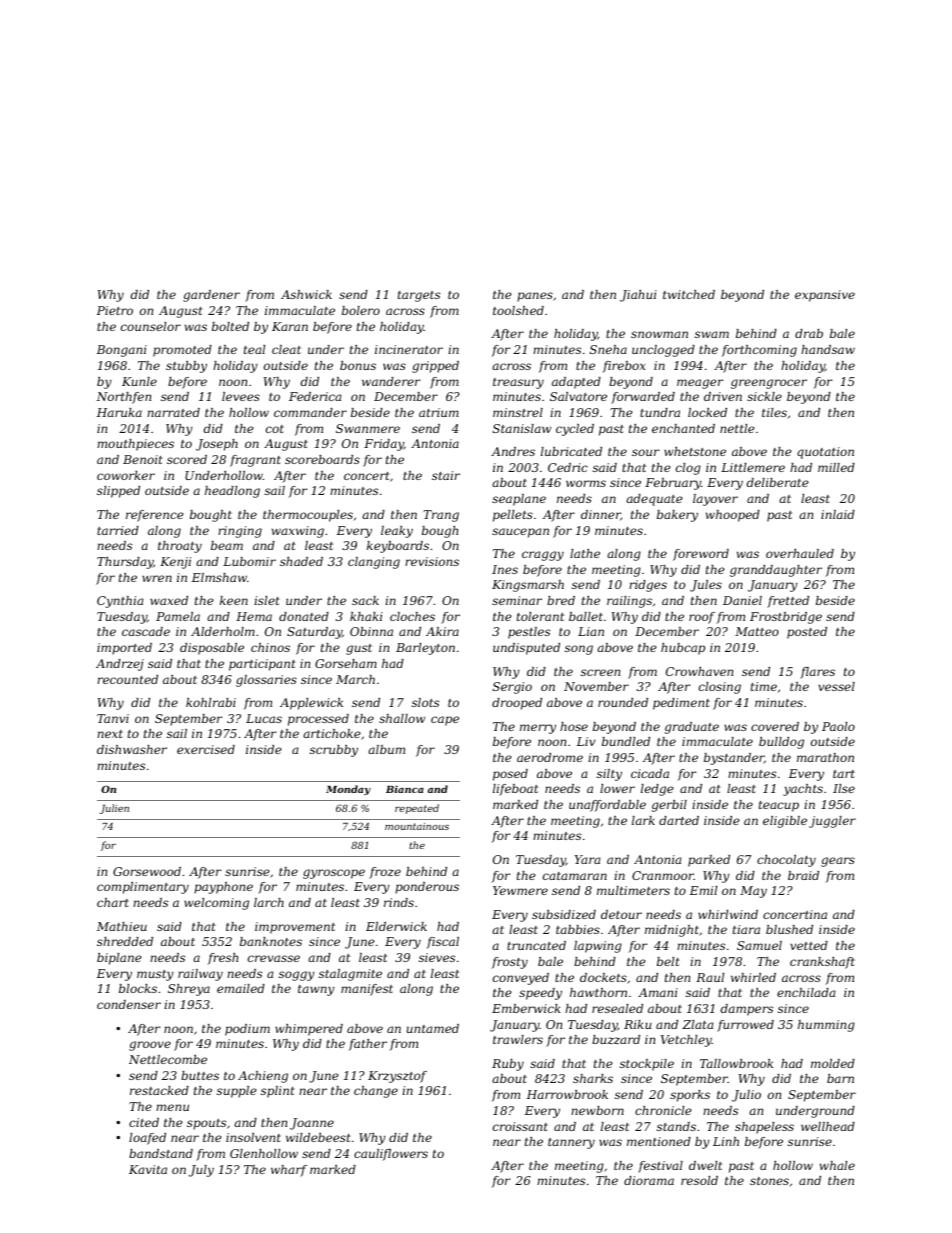  Describe the element at coordinates (840, 1078) in the image. I see `barn` at that location.
